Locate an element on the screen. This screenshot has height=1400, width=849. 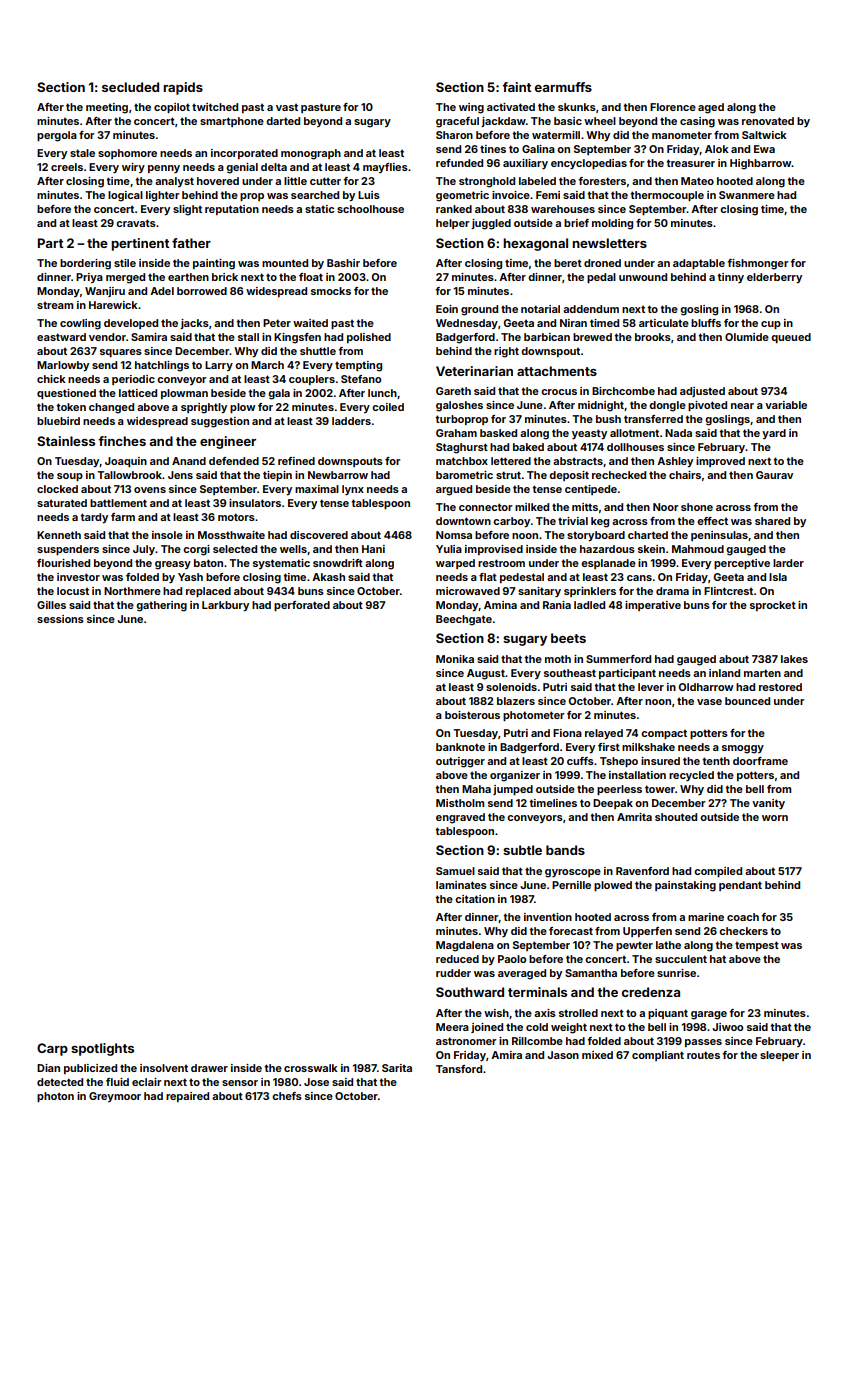
eclair is located at coordinates (147, 1082).
